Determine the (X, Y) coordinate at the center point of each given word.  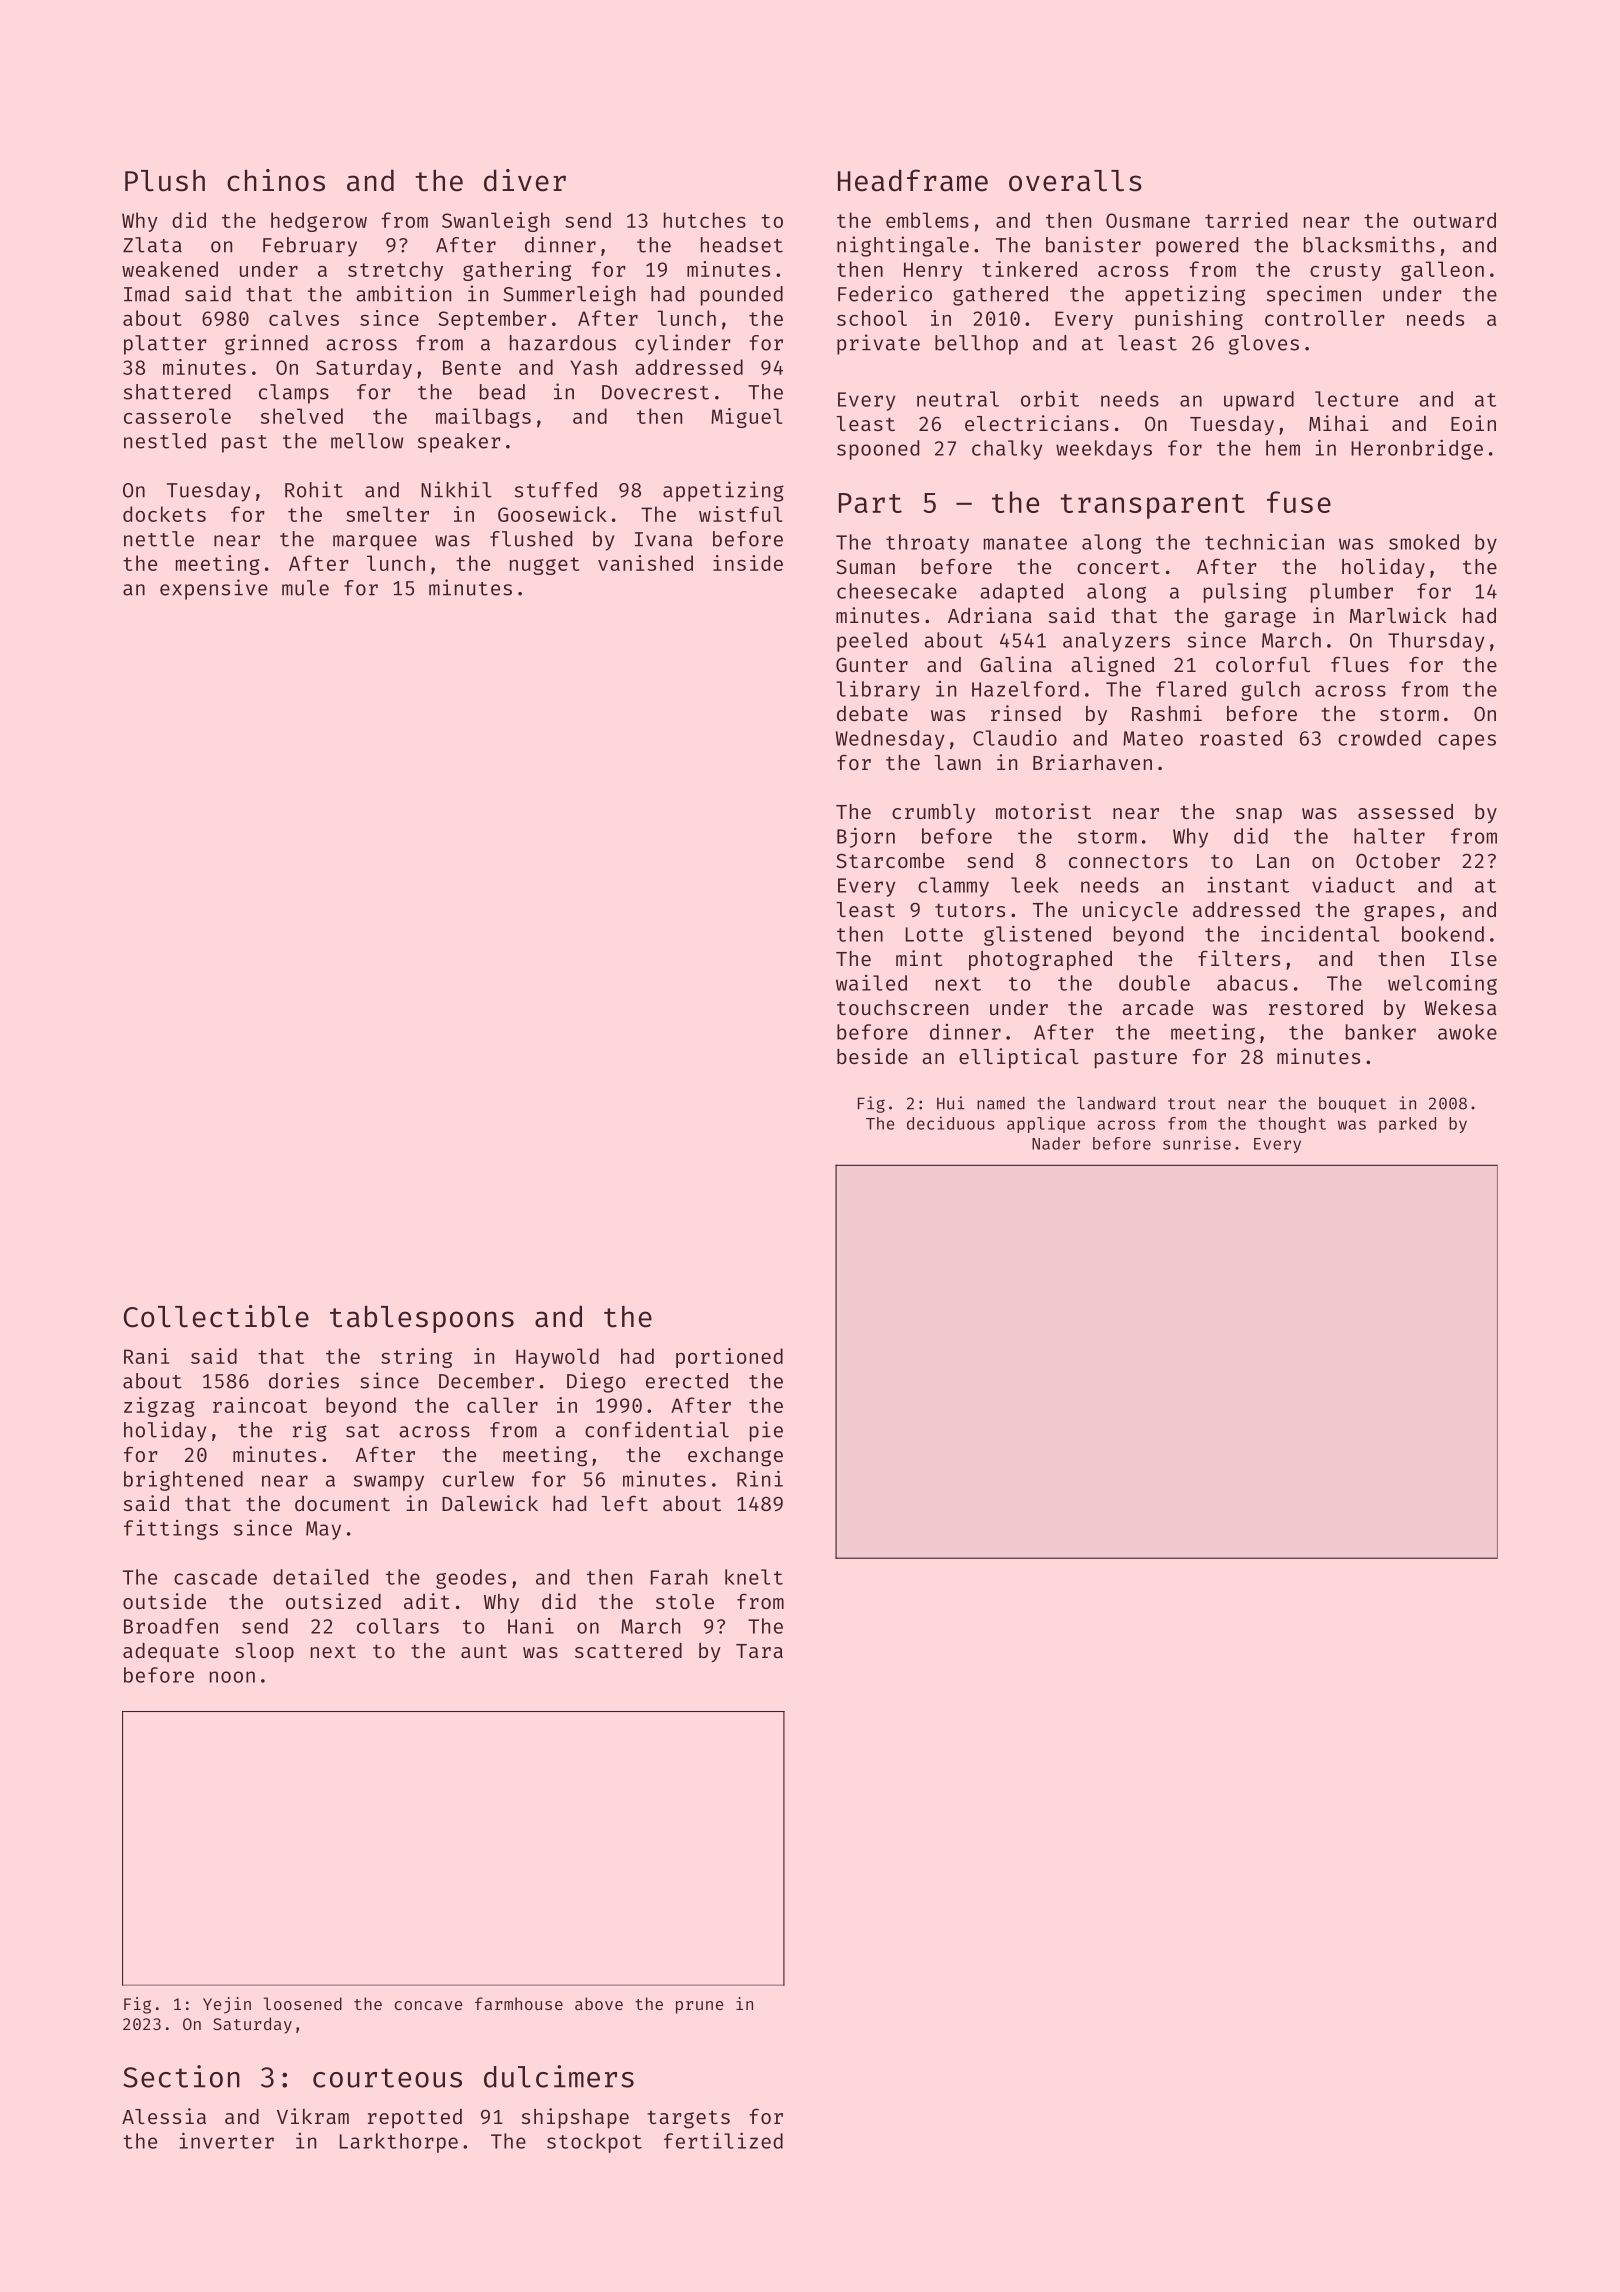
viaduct (1353, 885)
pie (766, 1431)
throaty (927, 544)
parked (1407, 1125)
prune (699, 2007)
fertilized (723, 2141)
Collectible (216, 1316)
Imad (146, 294)
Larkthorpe (399, 2143)
